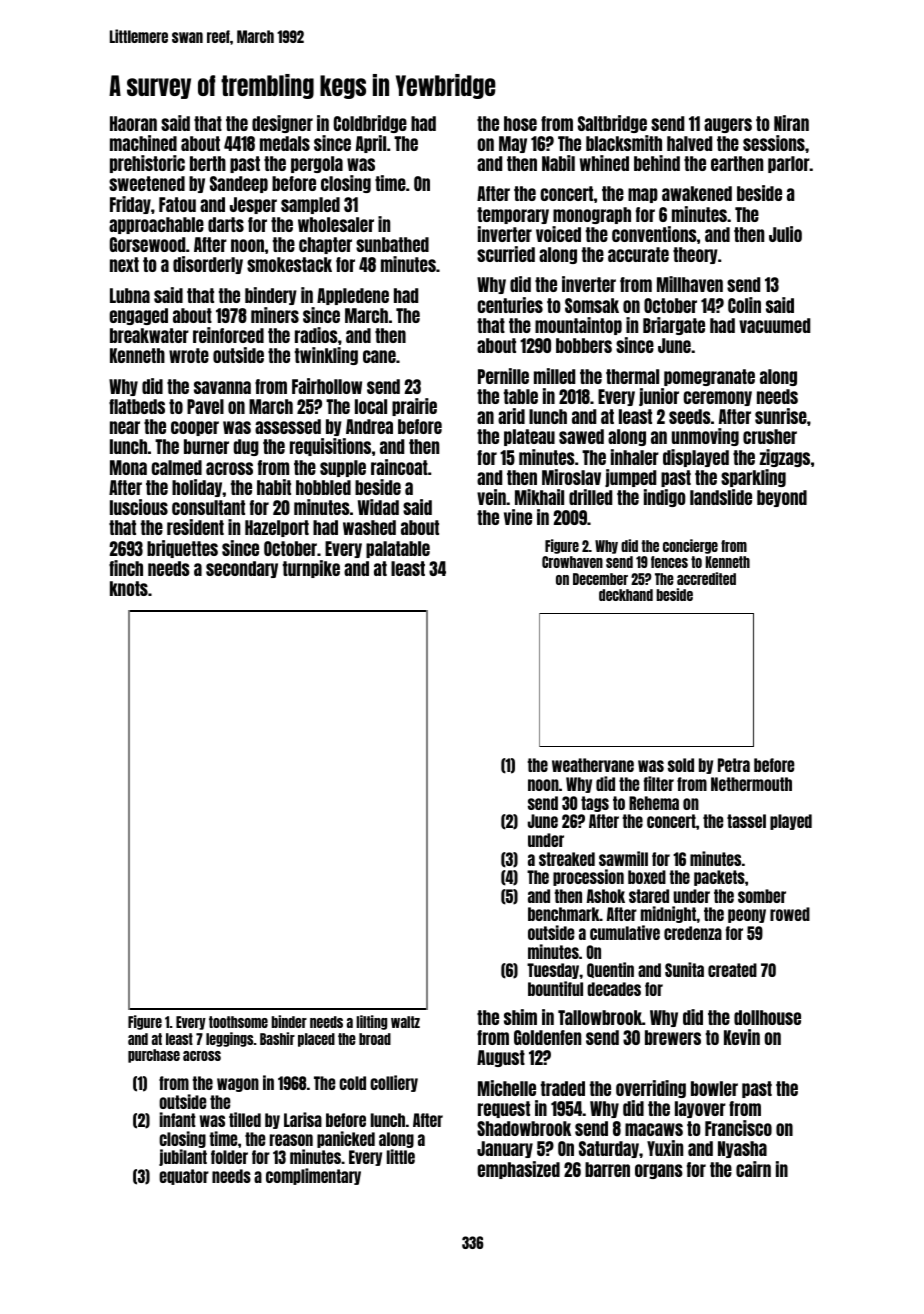  Describe the element at coordinates (245, 1119) in the image. I see `tilled` at that location.
